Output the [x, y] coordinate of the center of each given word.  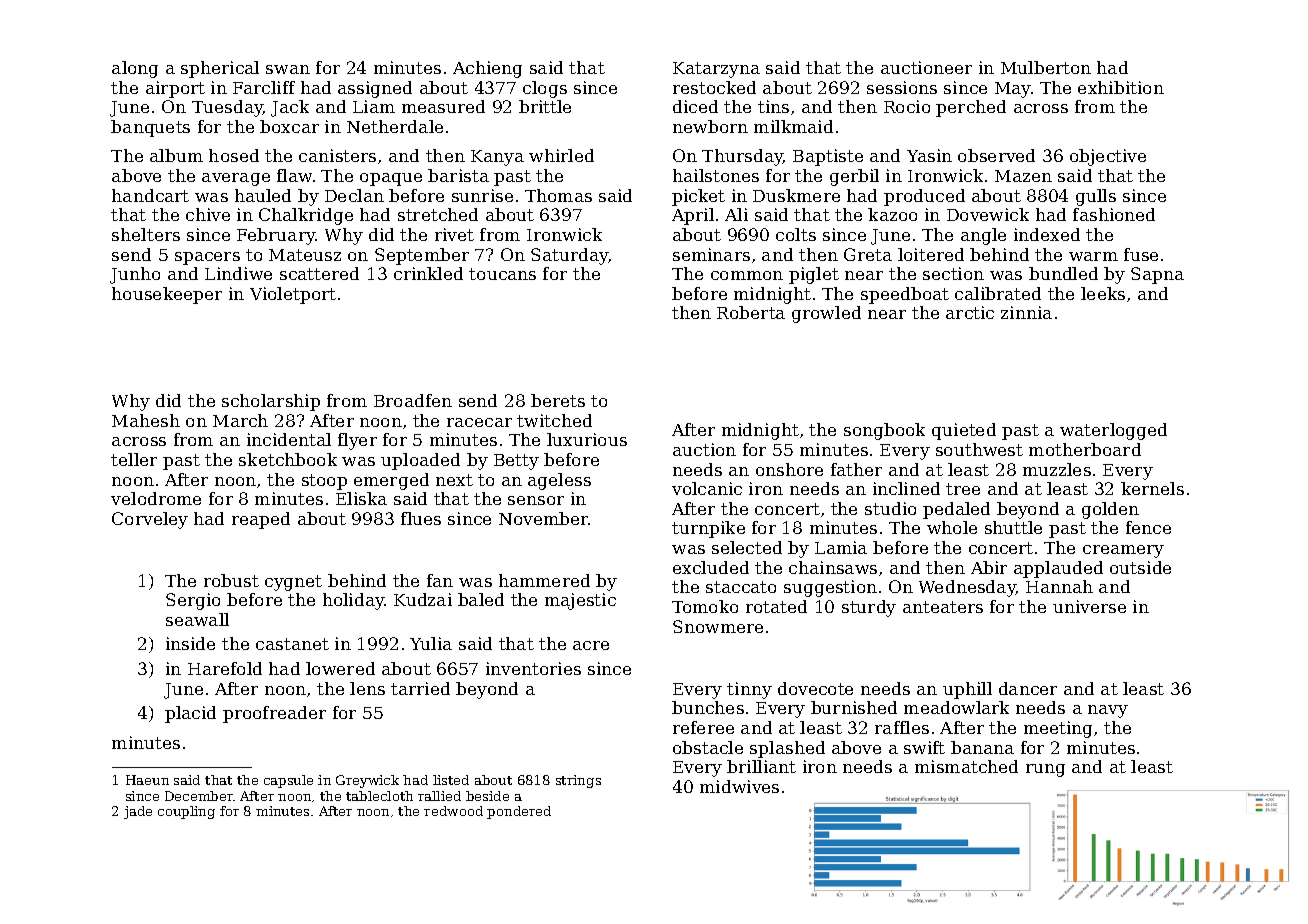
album [176, 155]
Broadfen [413, 400]
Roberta [751, 312]
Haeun [147, 780]
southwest [979, 449]
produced [924, 197]
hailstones [716, 175]
